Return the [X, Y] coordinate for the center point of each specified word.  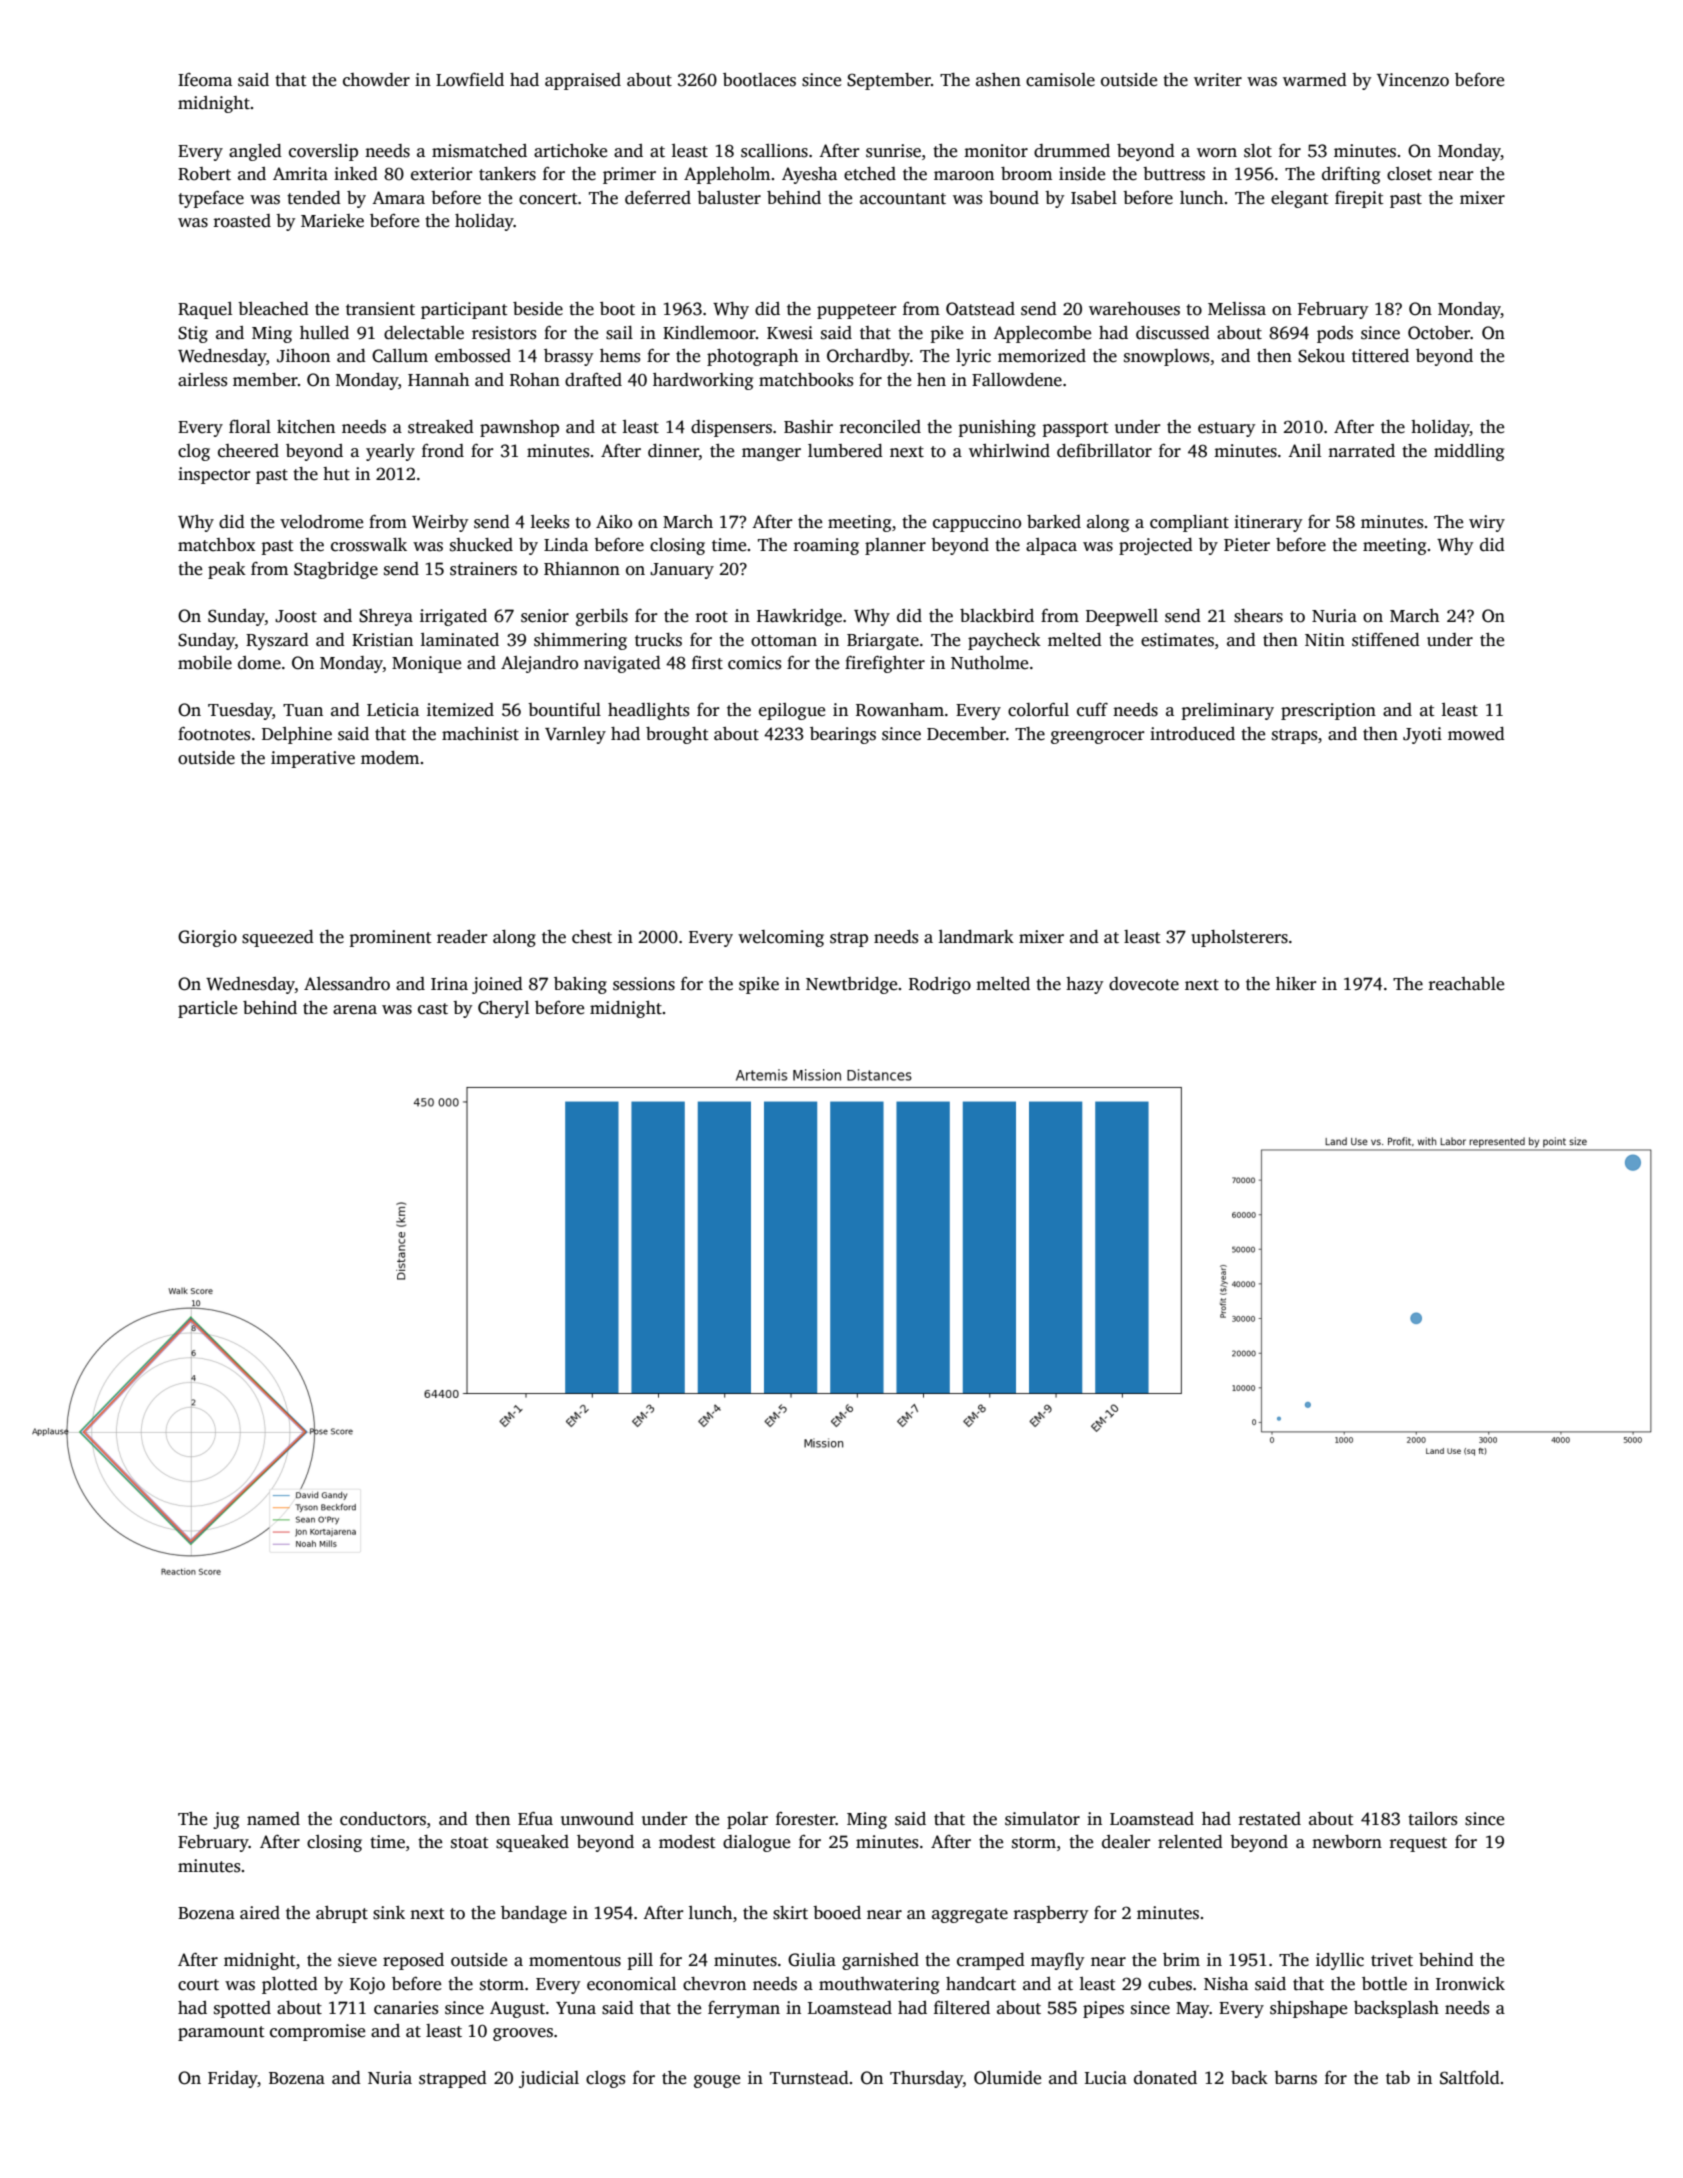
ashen [998, 80]
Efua [535, 1818]
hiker [1296, 984]
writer [1218, 80]
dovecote [1144, 984]
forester [806, 1819]
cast [433, 1009]
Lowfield [470, 80]
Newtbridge [851, 985]
